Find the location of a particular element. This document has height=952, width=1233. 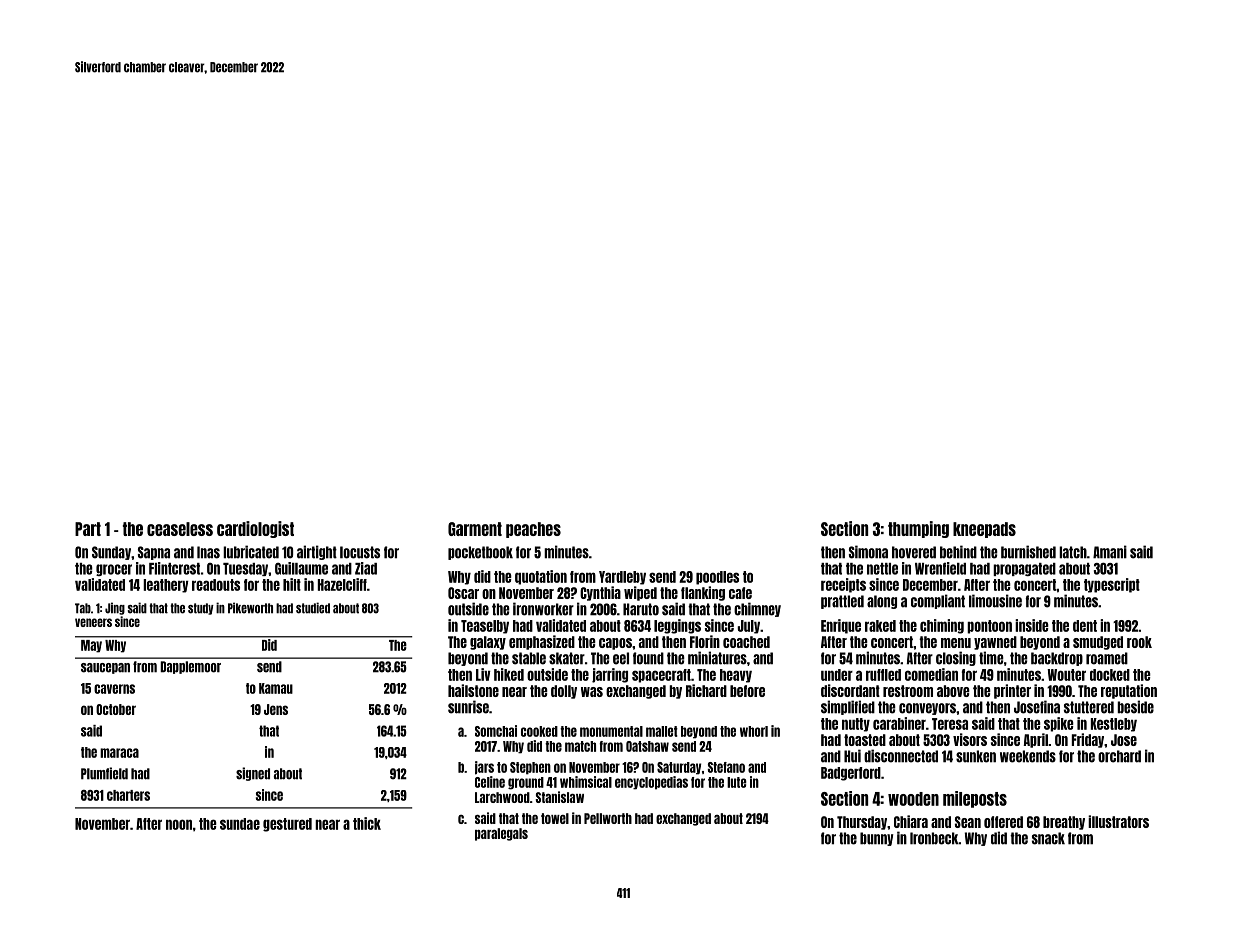

noon is located at coordinates (179, 824).
